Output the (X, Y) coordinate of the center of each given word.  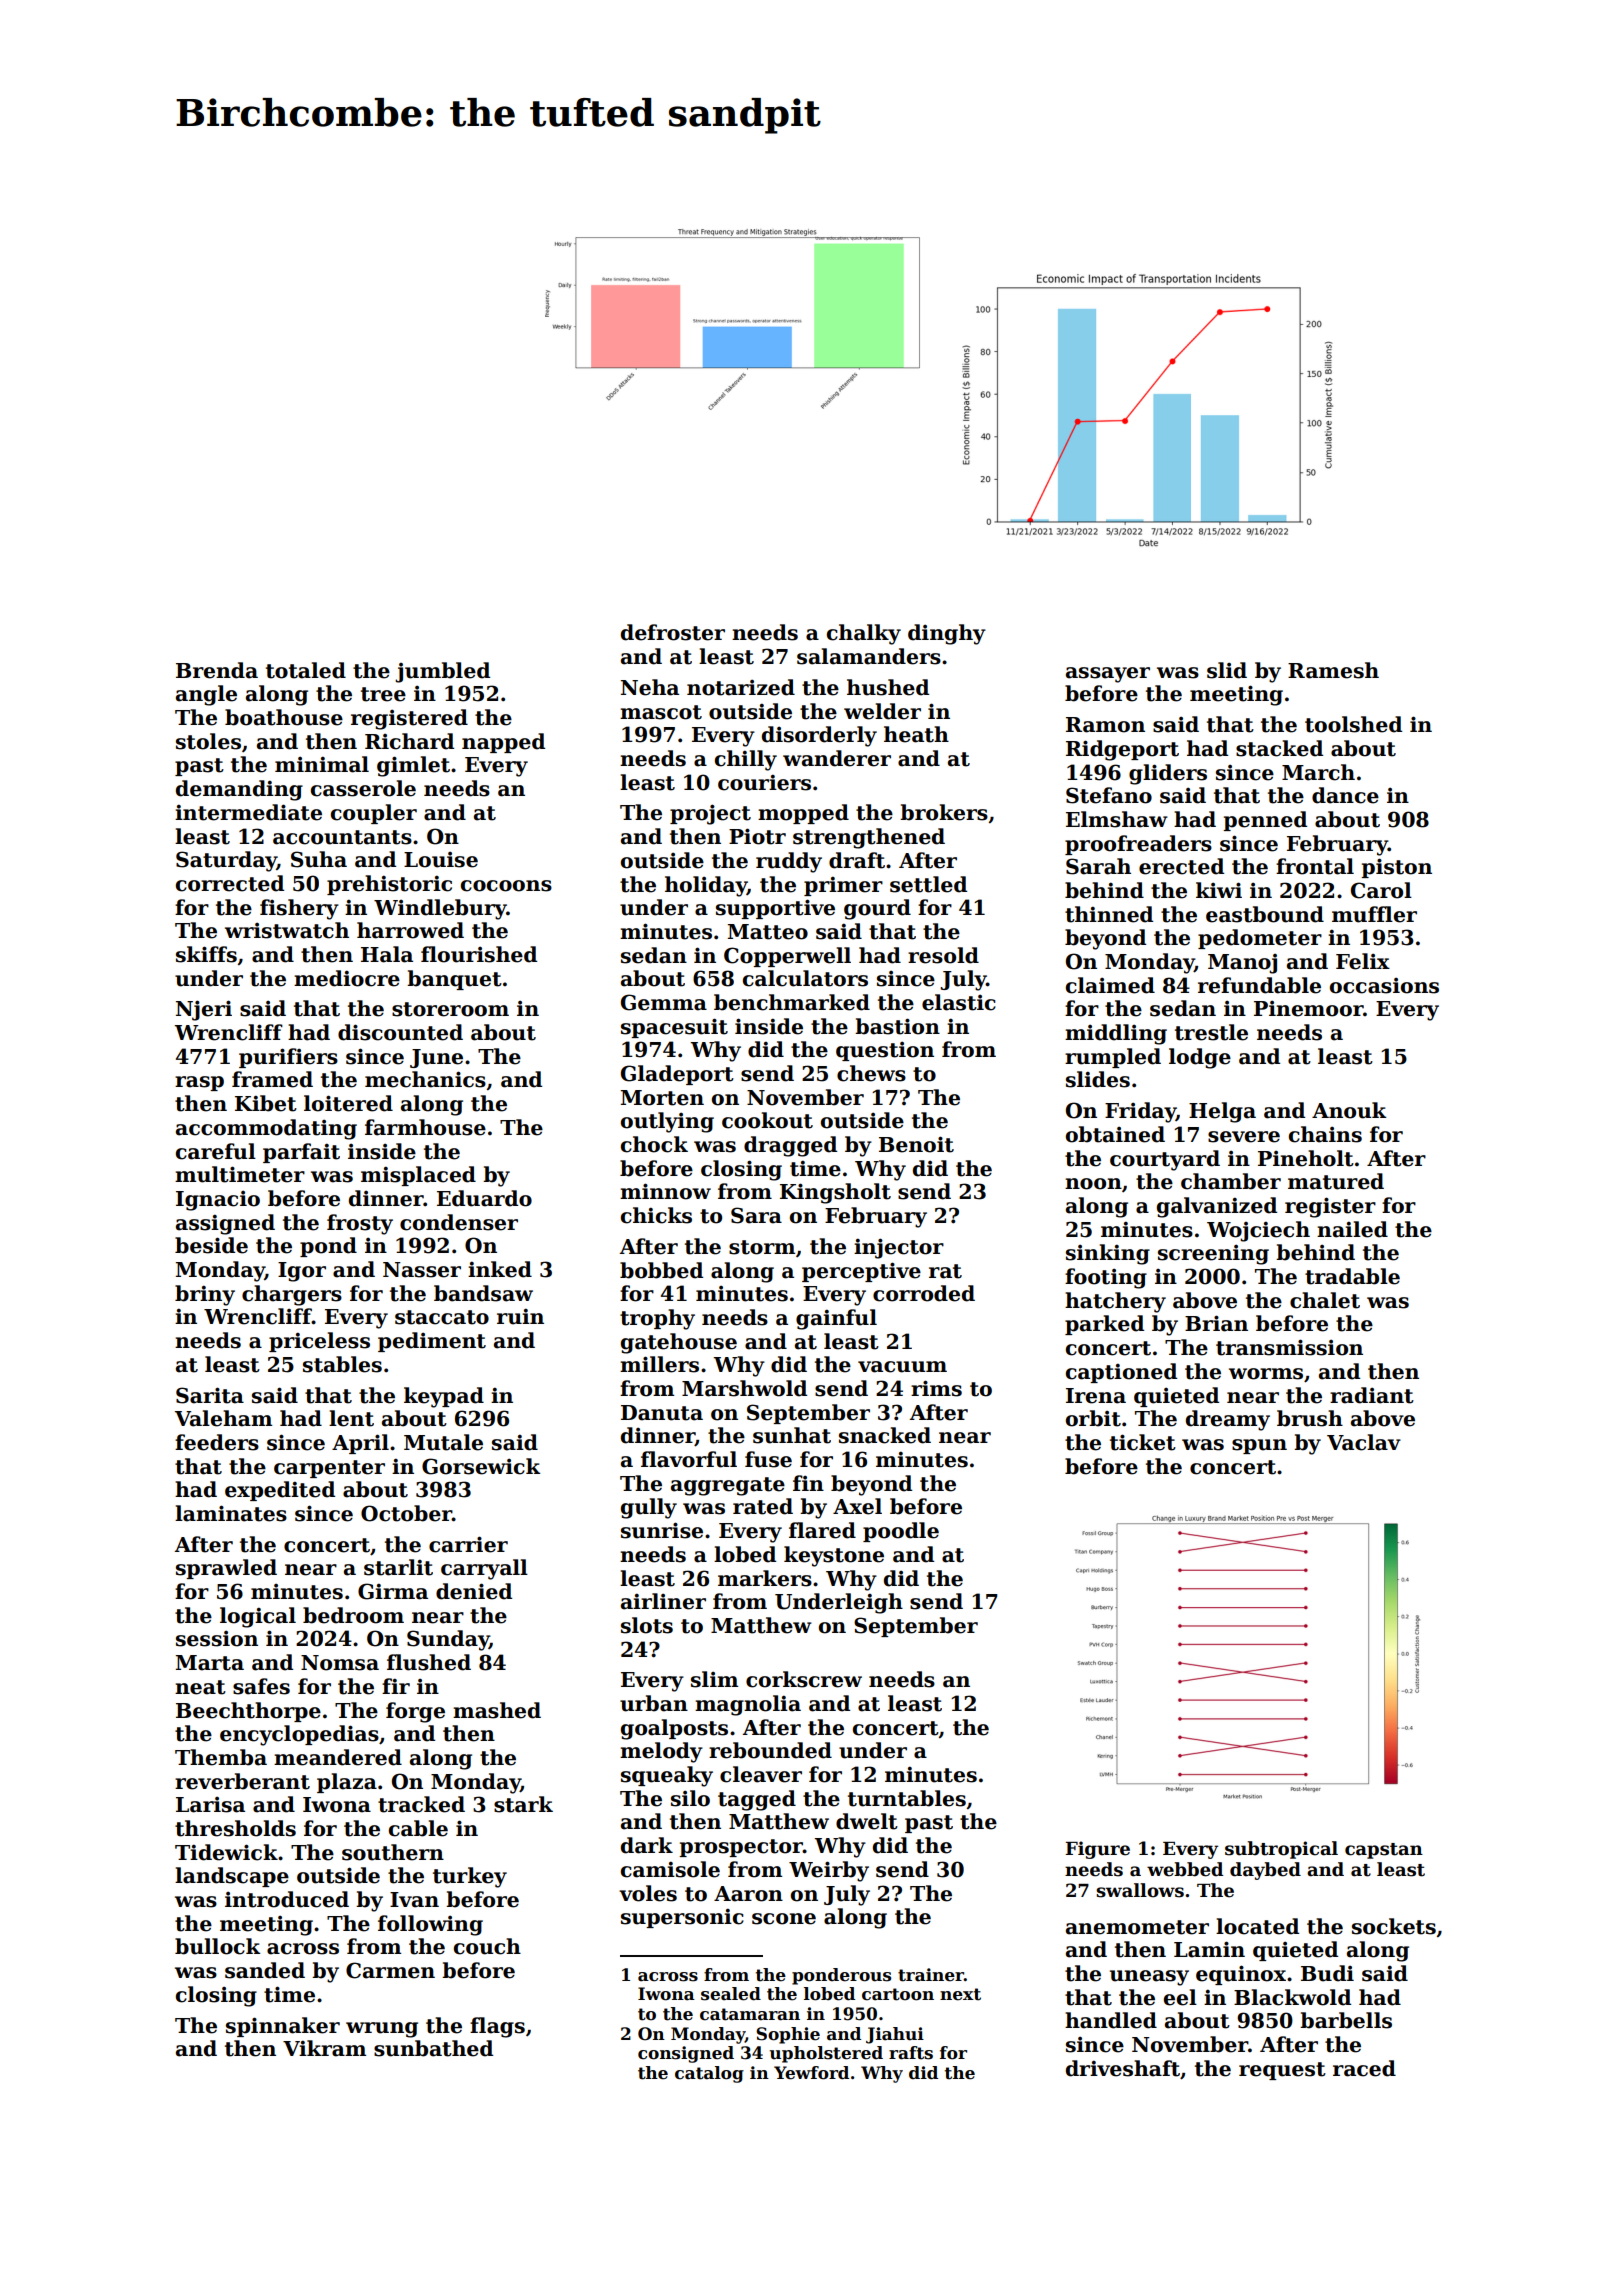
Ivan (414, 1900)
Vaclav (1364, 1442)
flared (822, 1530)
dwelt (867, 1821)
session (217, 1639)
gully (649, 1508)
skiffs (206, 954)
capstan (1384, 1851)
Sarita (210, 1395)
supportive (775, 909)
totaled (306, 670)
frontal (1315, 866)
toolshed (1353, 724)
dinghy (947, 634)
